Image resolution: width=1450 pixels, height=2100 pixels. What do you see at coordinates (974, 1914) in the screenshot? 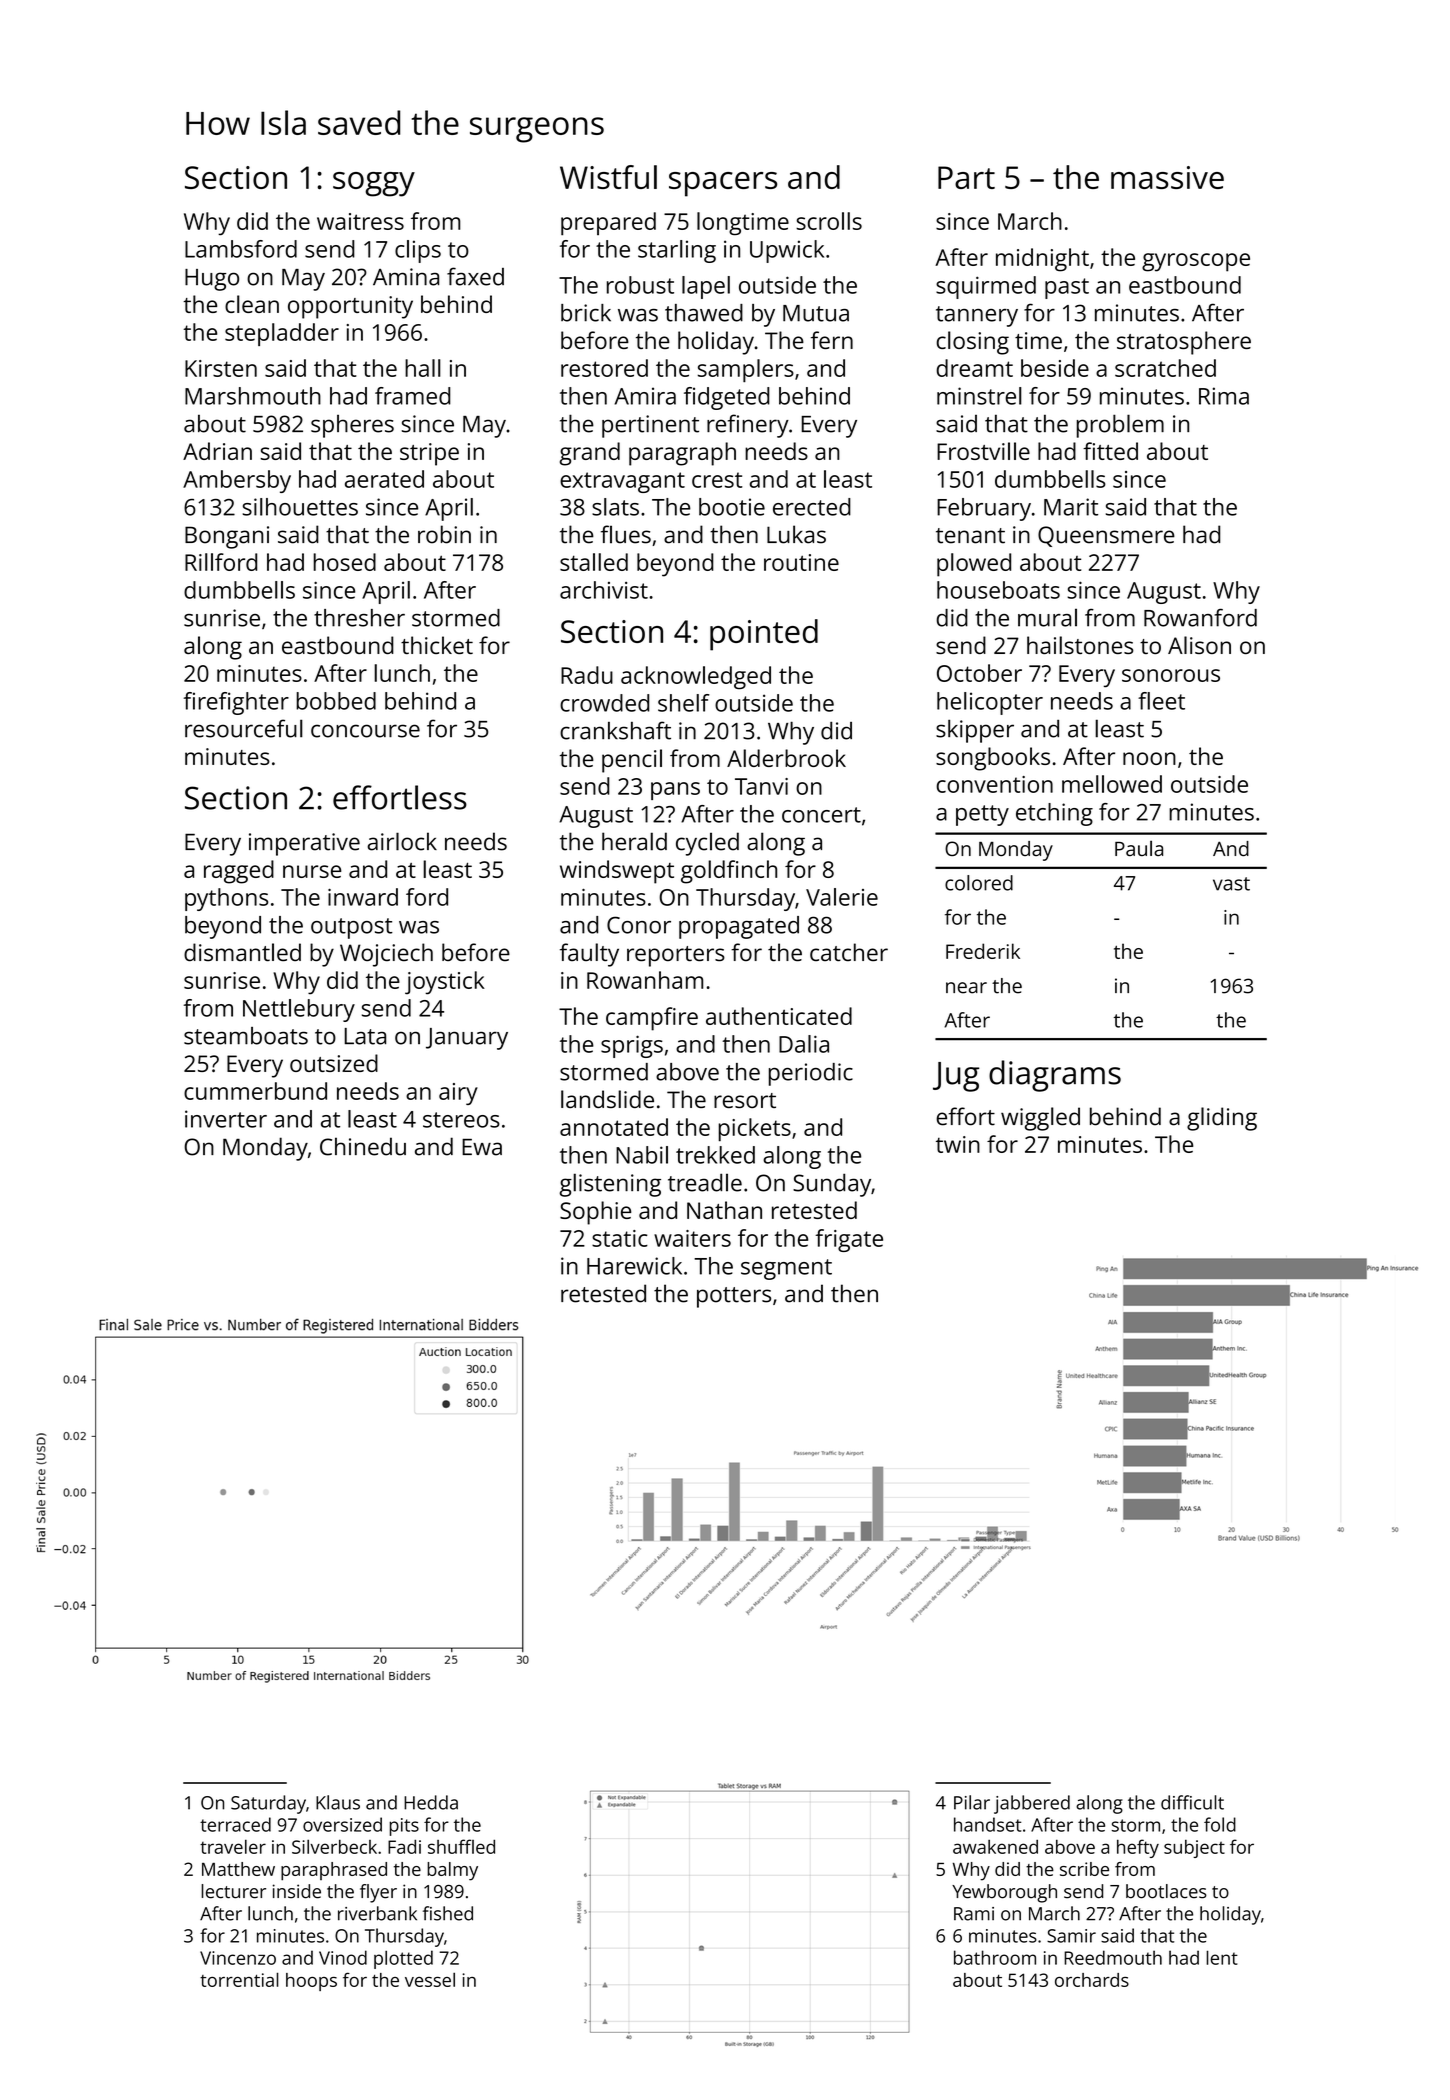
I see `Rami` at bounding box center [974, 1914].
